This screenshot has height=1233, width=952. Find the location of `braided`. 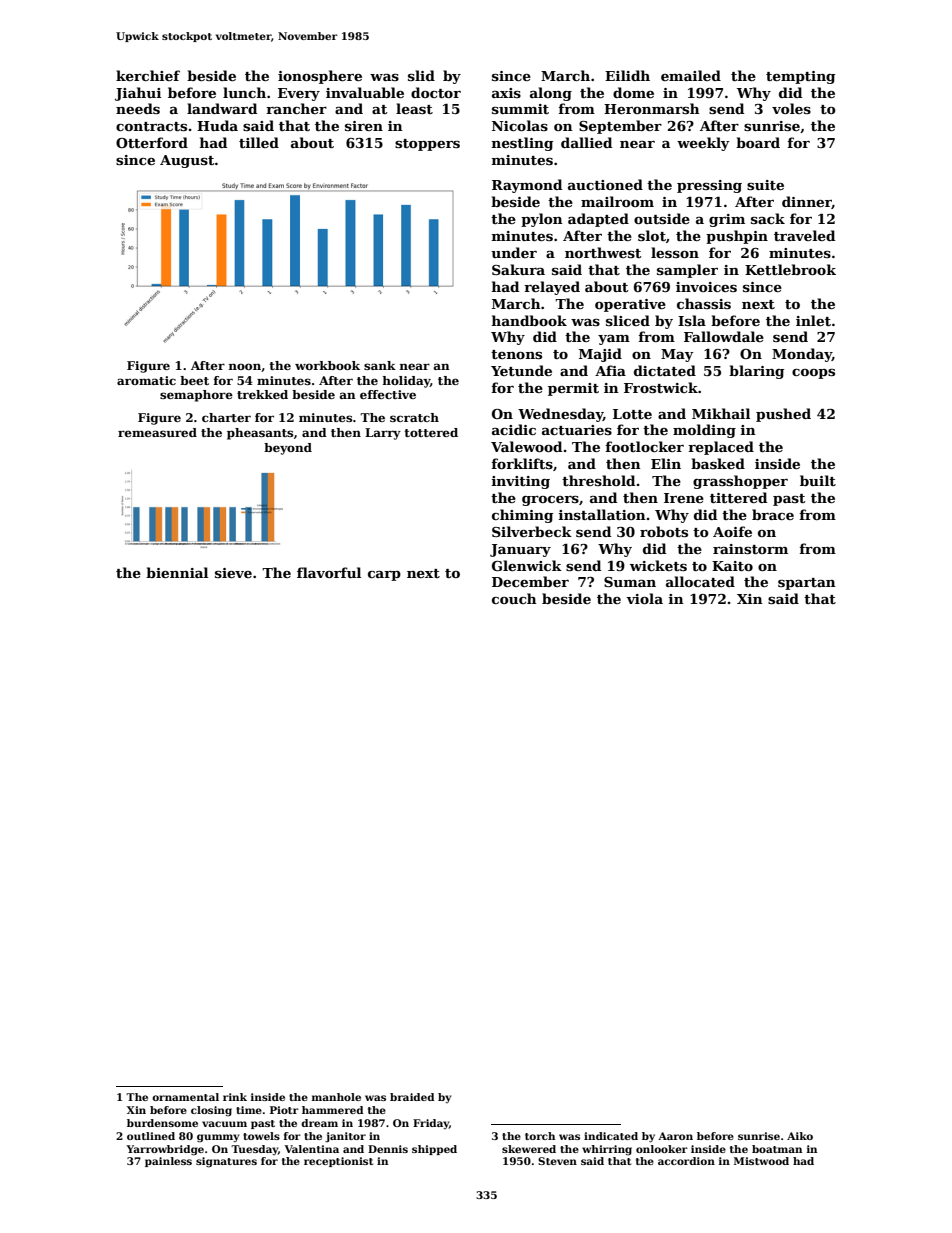

braided is located at coordinates (412, 1097).
